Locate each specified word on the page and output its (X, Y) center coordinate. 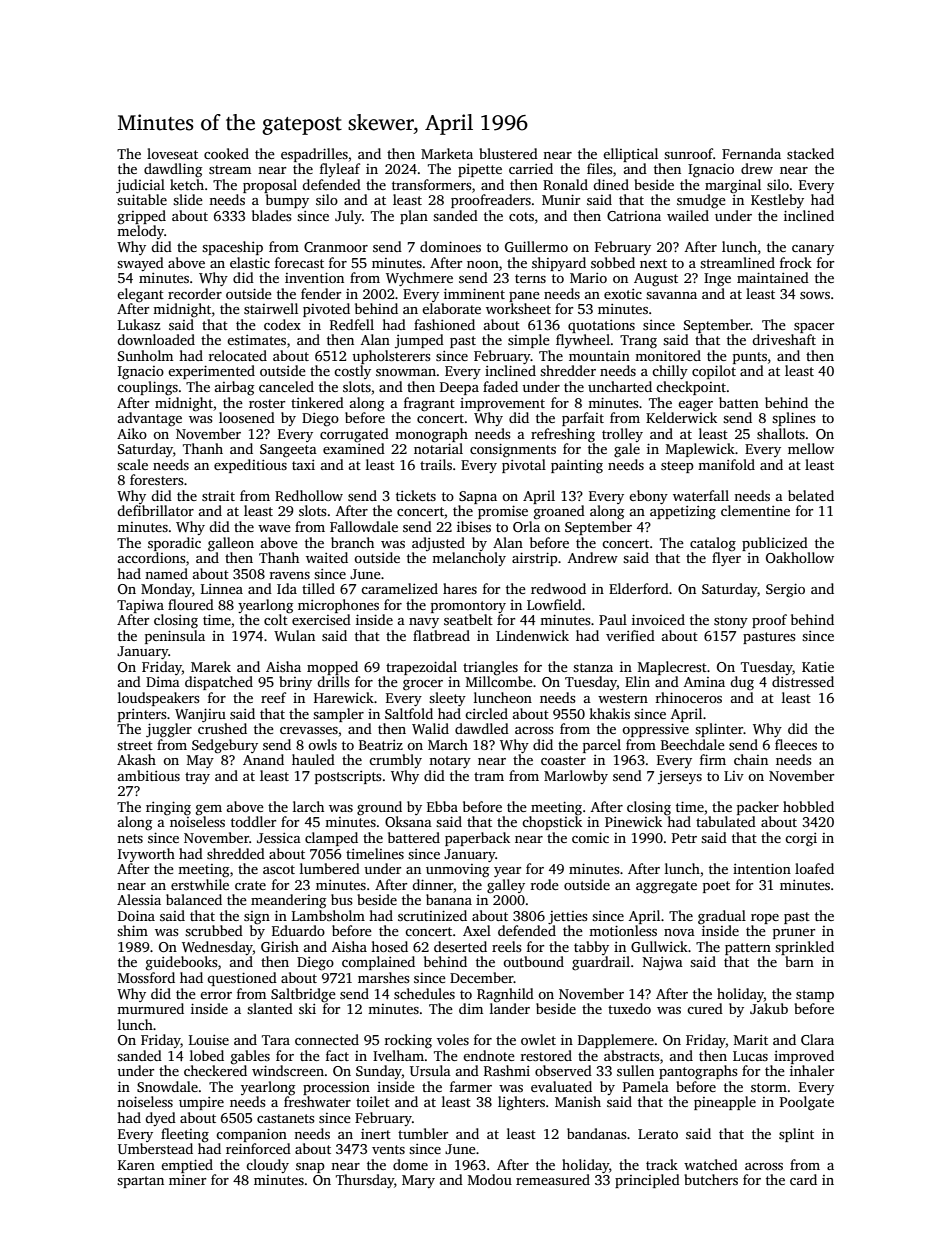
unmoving (457, 871)
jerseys (680, 777)
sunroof (688, 153)
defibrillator (155, 510)
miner (187, 1180)
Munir (561, 199)
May (200, 761)
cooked (226, 153)
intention (762, 868)
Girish (280, 946)
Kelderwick (681, 417)
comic (590, 837)
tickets (416, 495)
